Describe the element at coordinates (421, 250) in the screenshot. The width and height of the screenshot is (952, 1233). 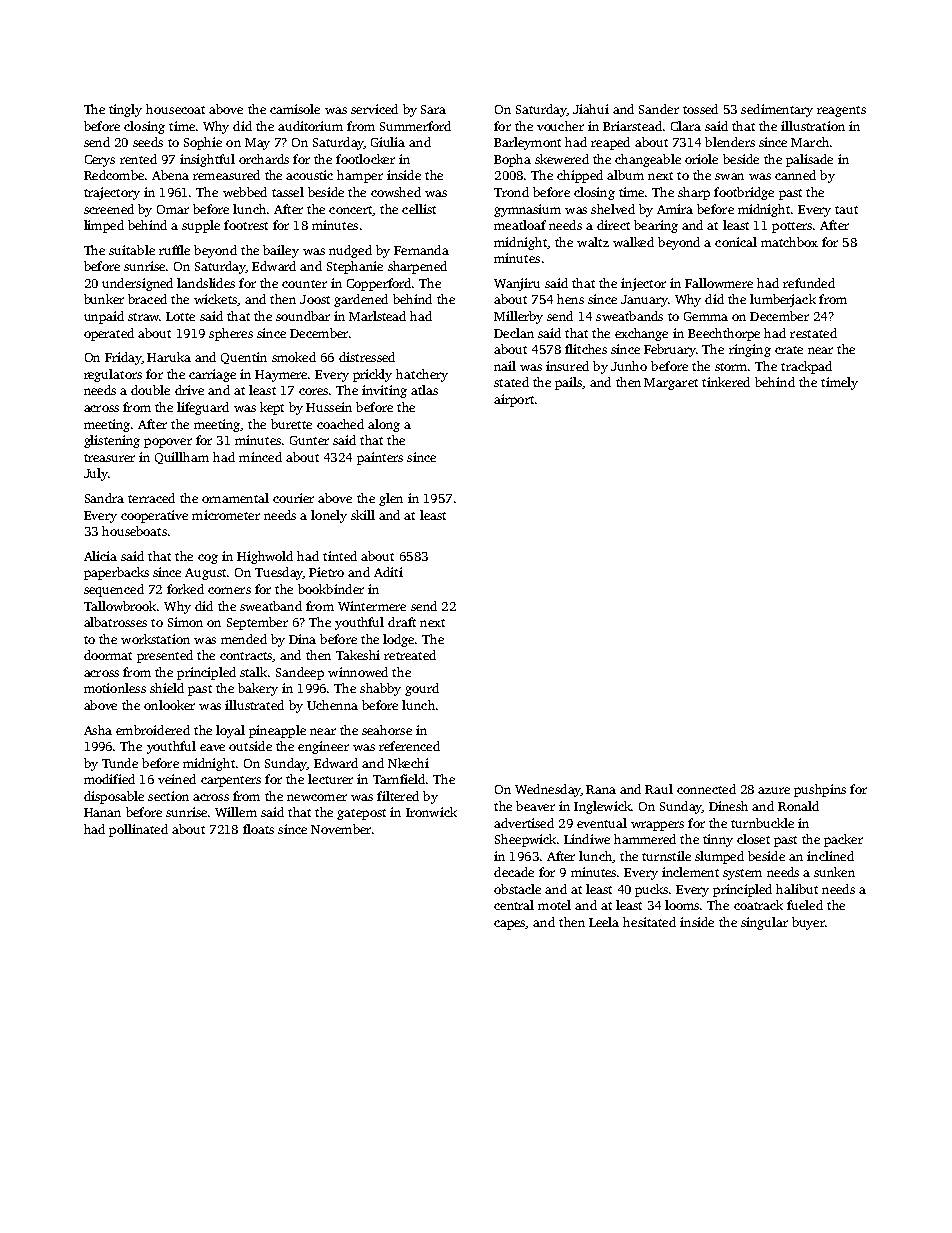
I see `Fernanda` at that location.
